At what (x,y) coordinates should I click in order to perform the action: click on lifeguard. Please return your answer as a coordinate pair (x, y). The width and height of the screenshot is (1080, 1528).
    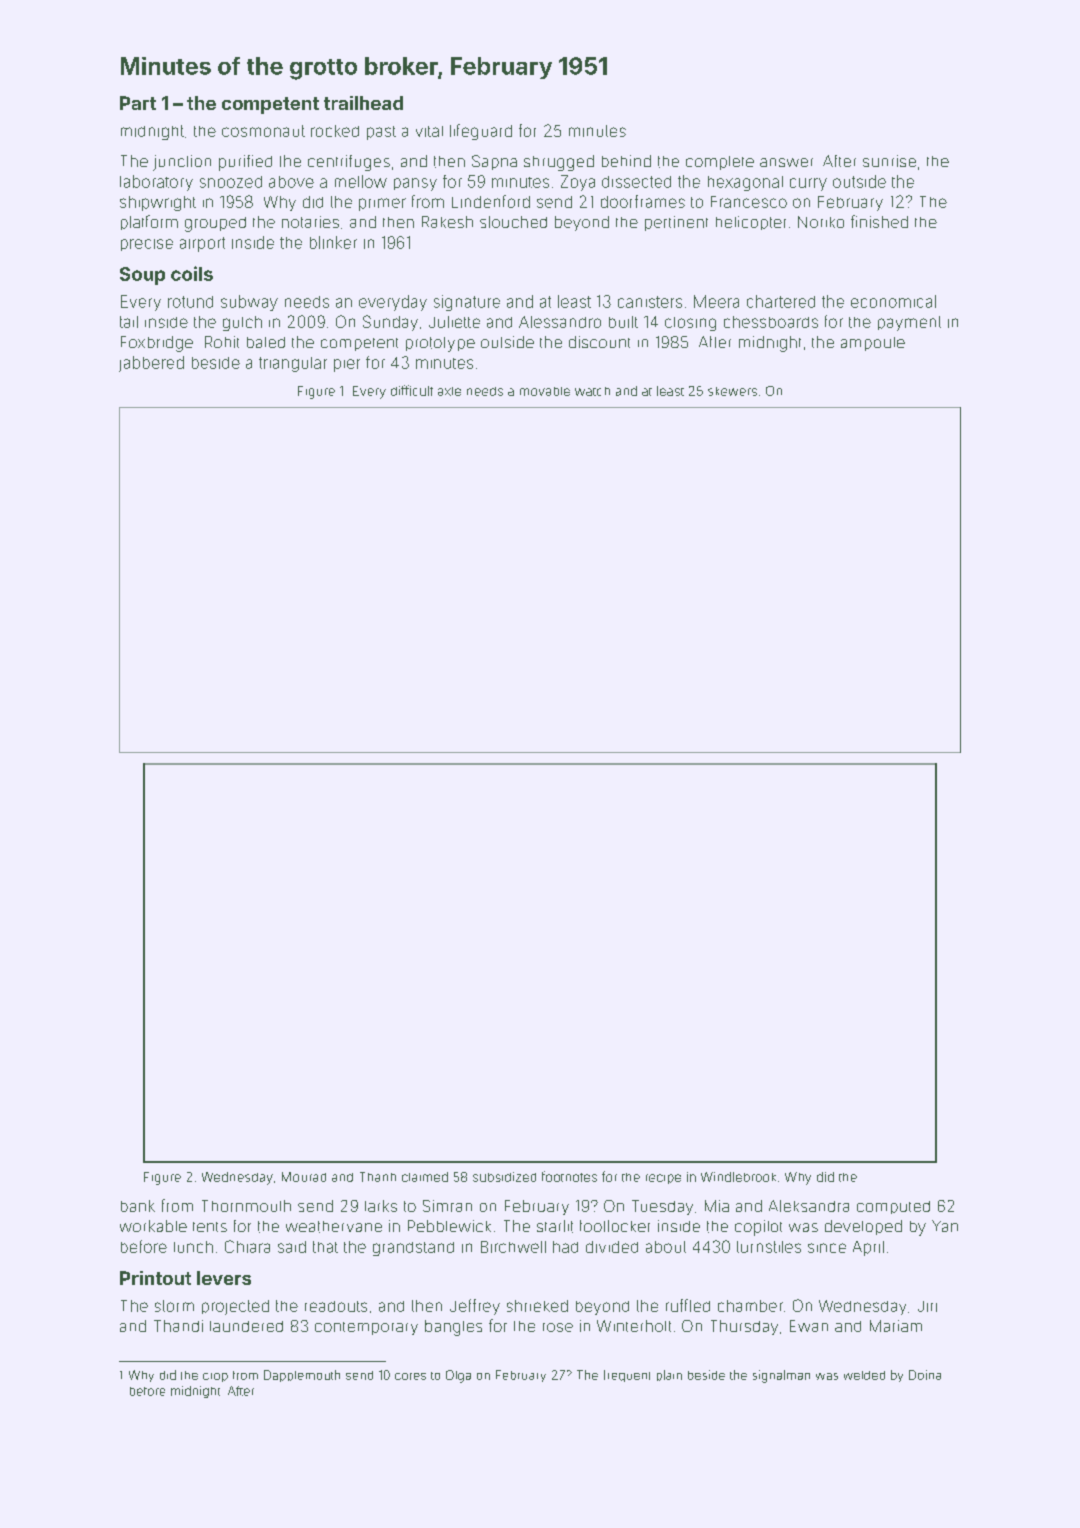
    Looking at the image, I should click on (481, 132).
